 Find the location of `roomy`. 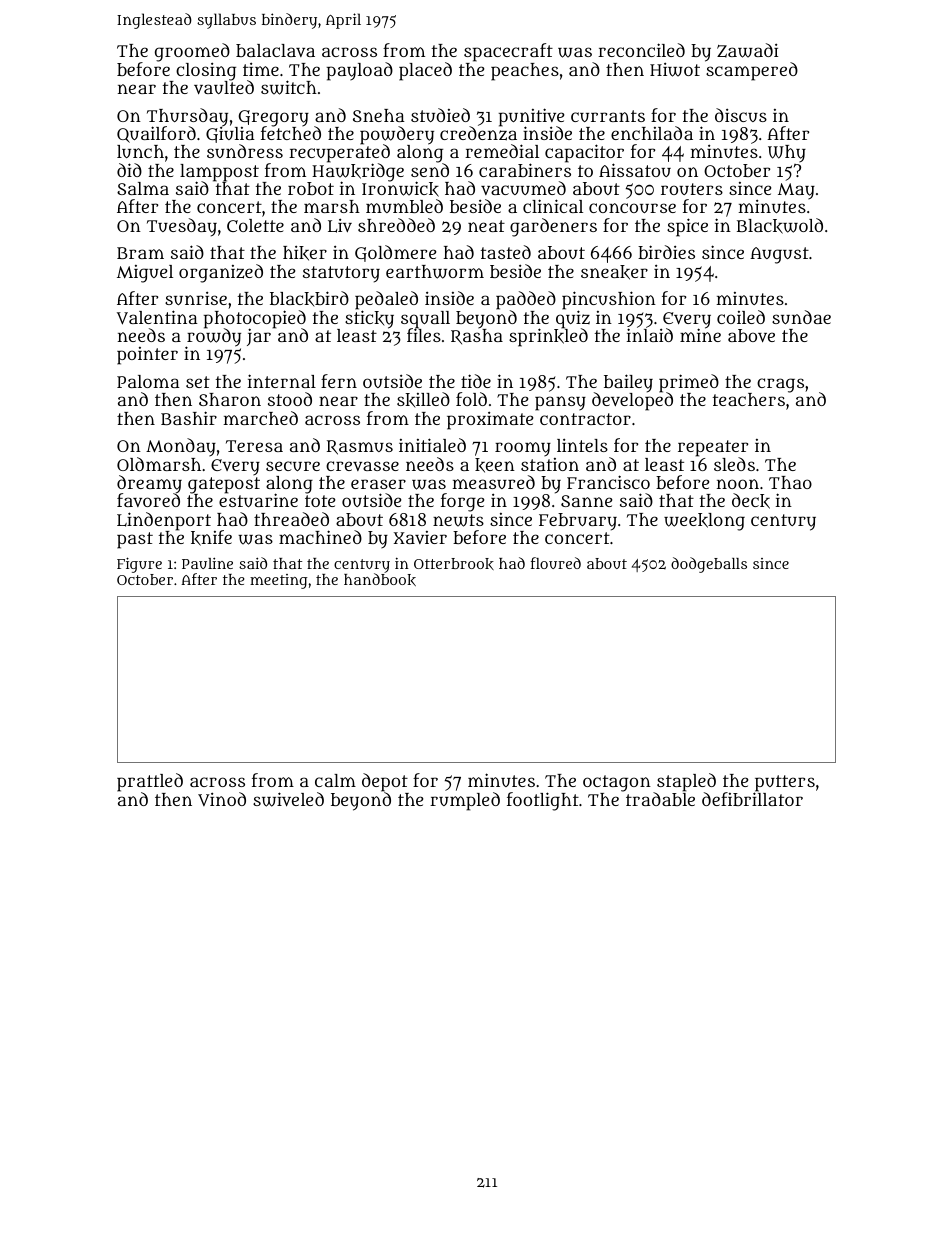

roomy is located at coordinates (523, 449).
